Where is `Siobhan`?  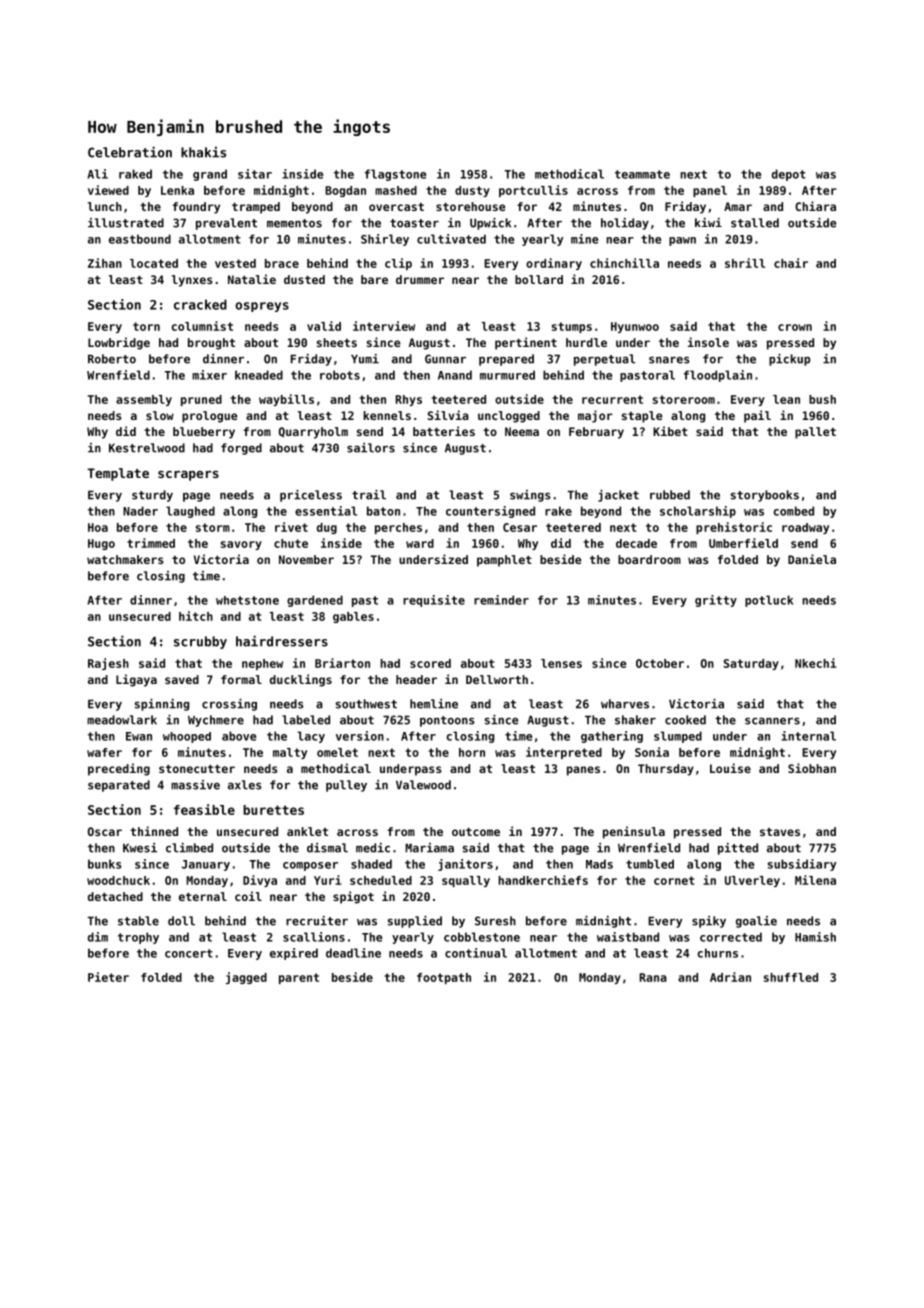 Siobhan is located at coordinates (812, 768).
